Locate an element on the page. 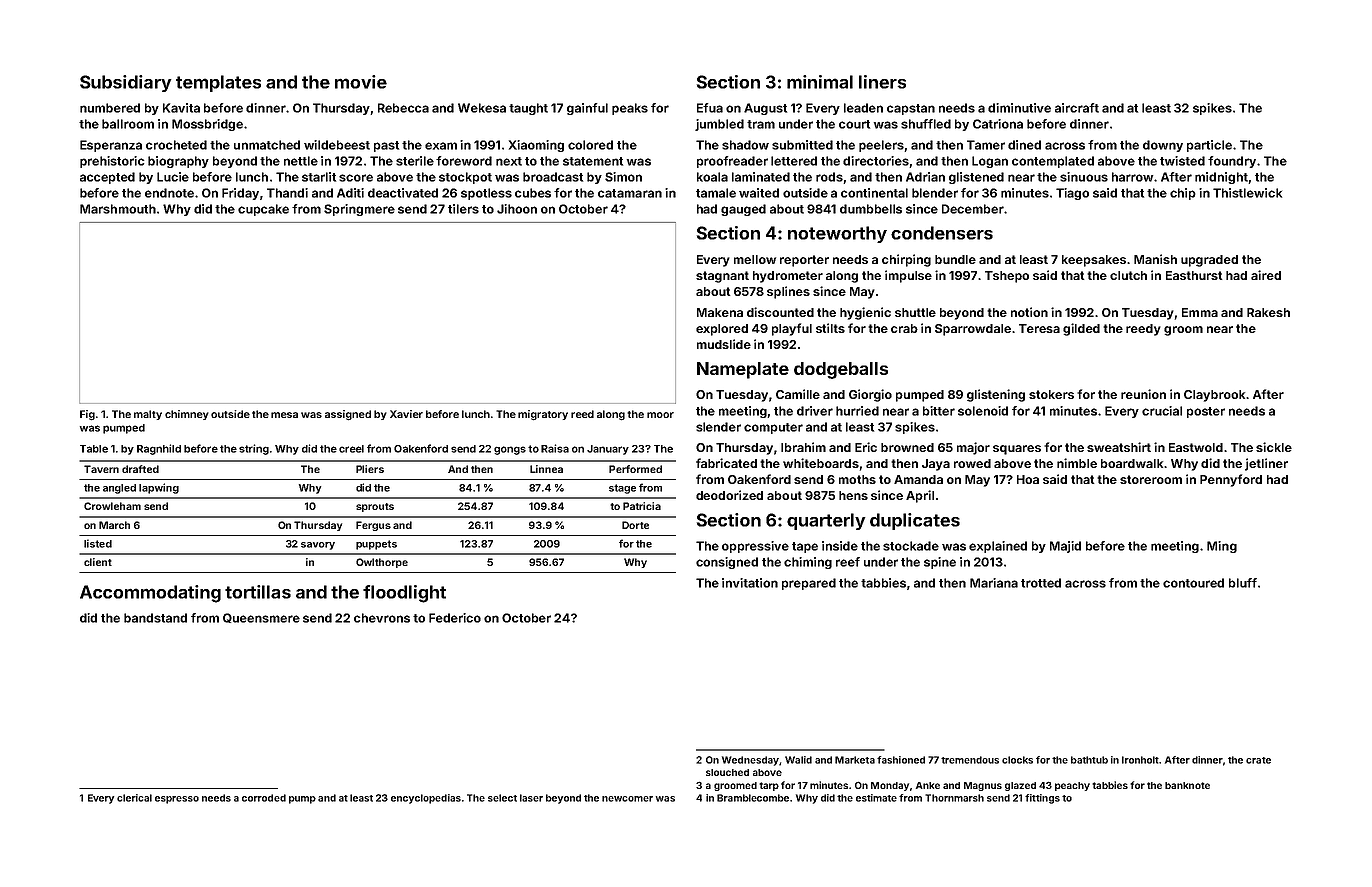  stage is located at coordinates (622, 489).
